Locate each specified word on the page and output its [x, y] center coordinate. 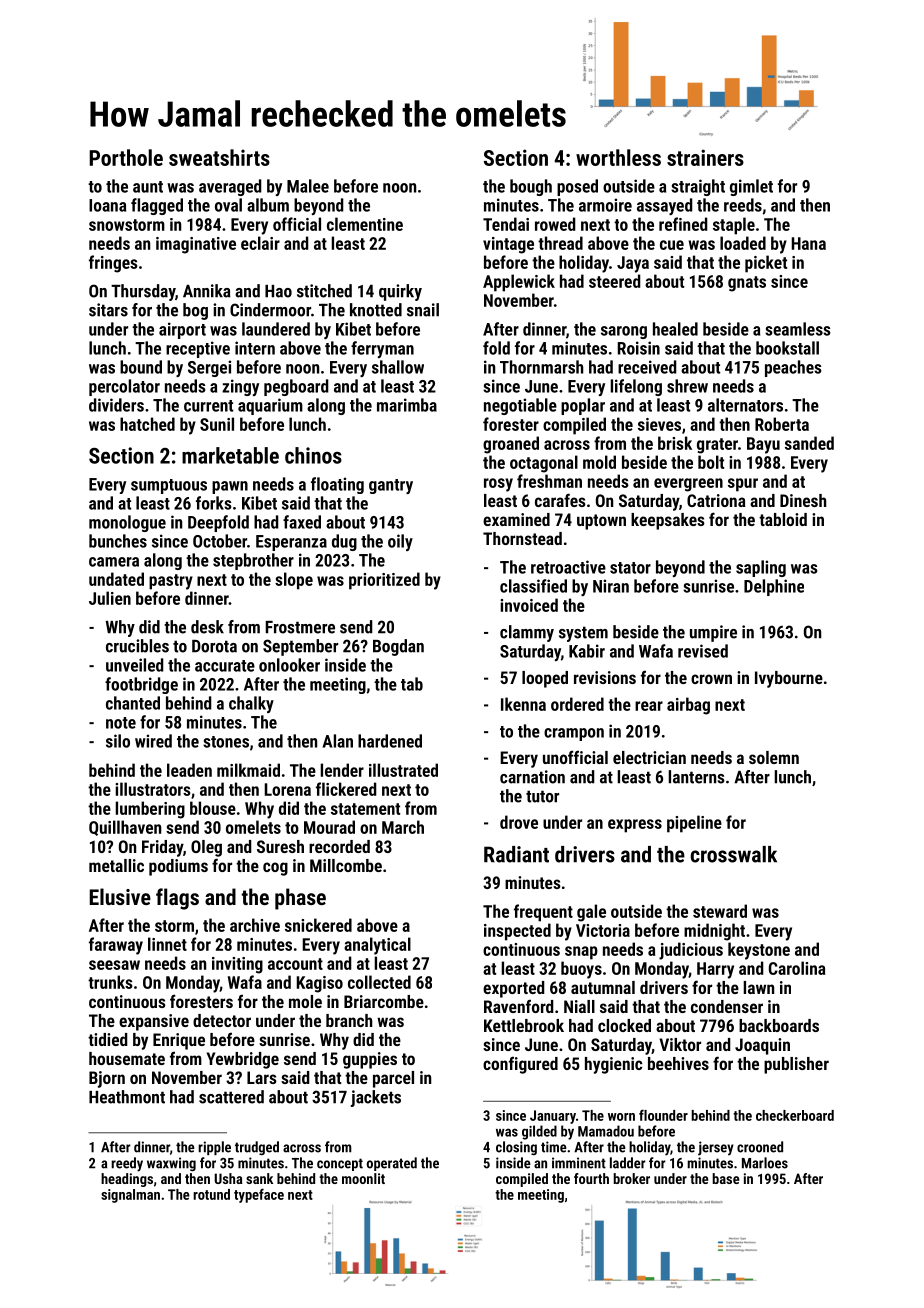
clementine [365, 224]
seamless [798, 329]
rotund [211, 1194]
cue [672, 245]
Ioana [107, 205]
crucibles [137, 646]
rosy [498, 485]
